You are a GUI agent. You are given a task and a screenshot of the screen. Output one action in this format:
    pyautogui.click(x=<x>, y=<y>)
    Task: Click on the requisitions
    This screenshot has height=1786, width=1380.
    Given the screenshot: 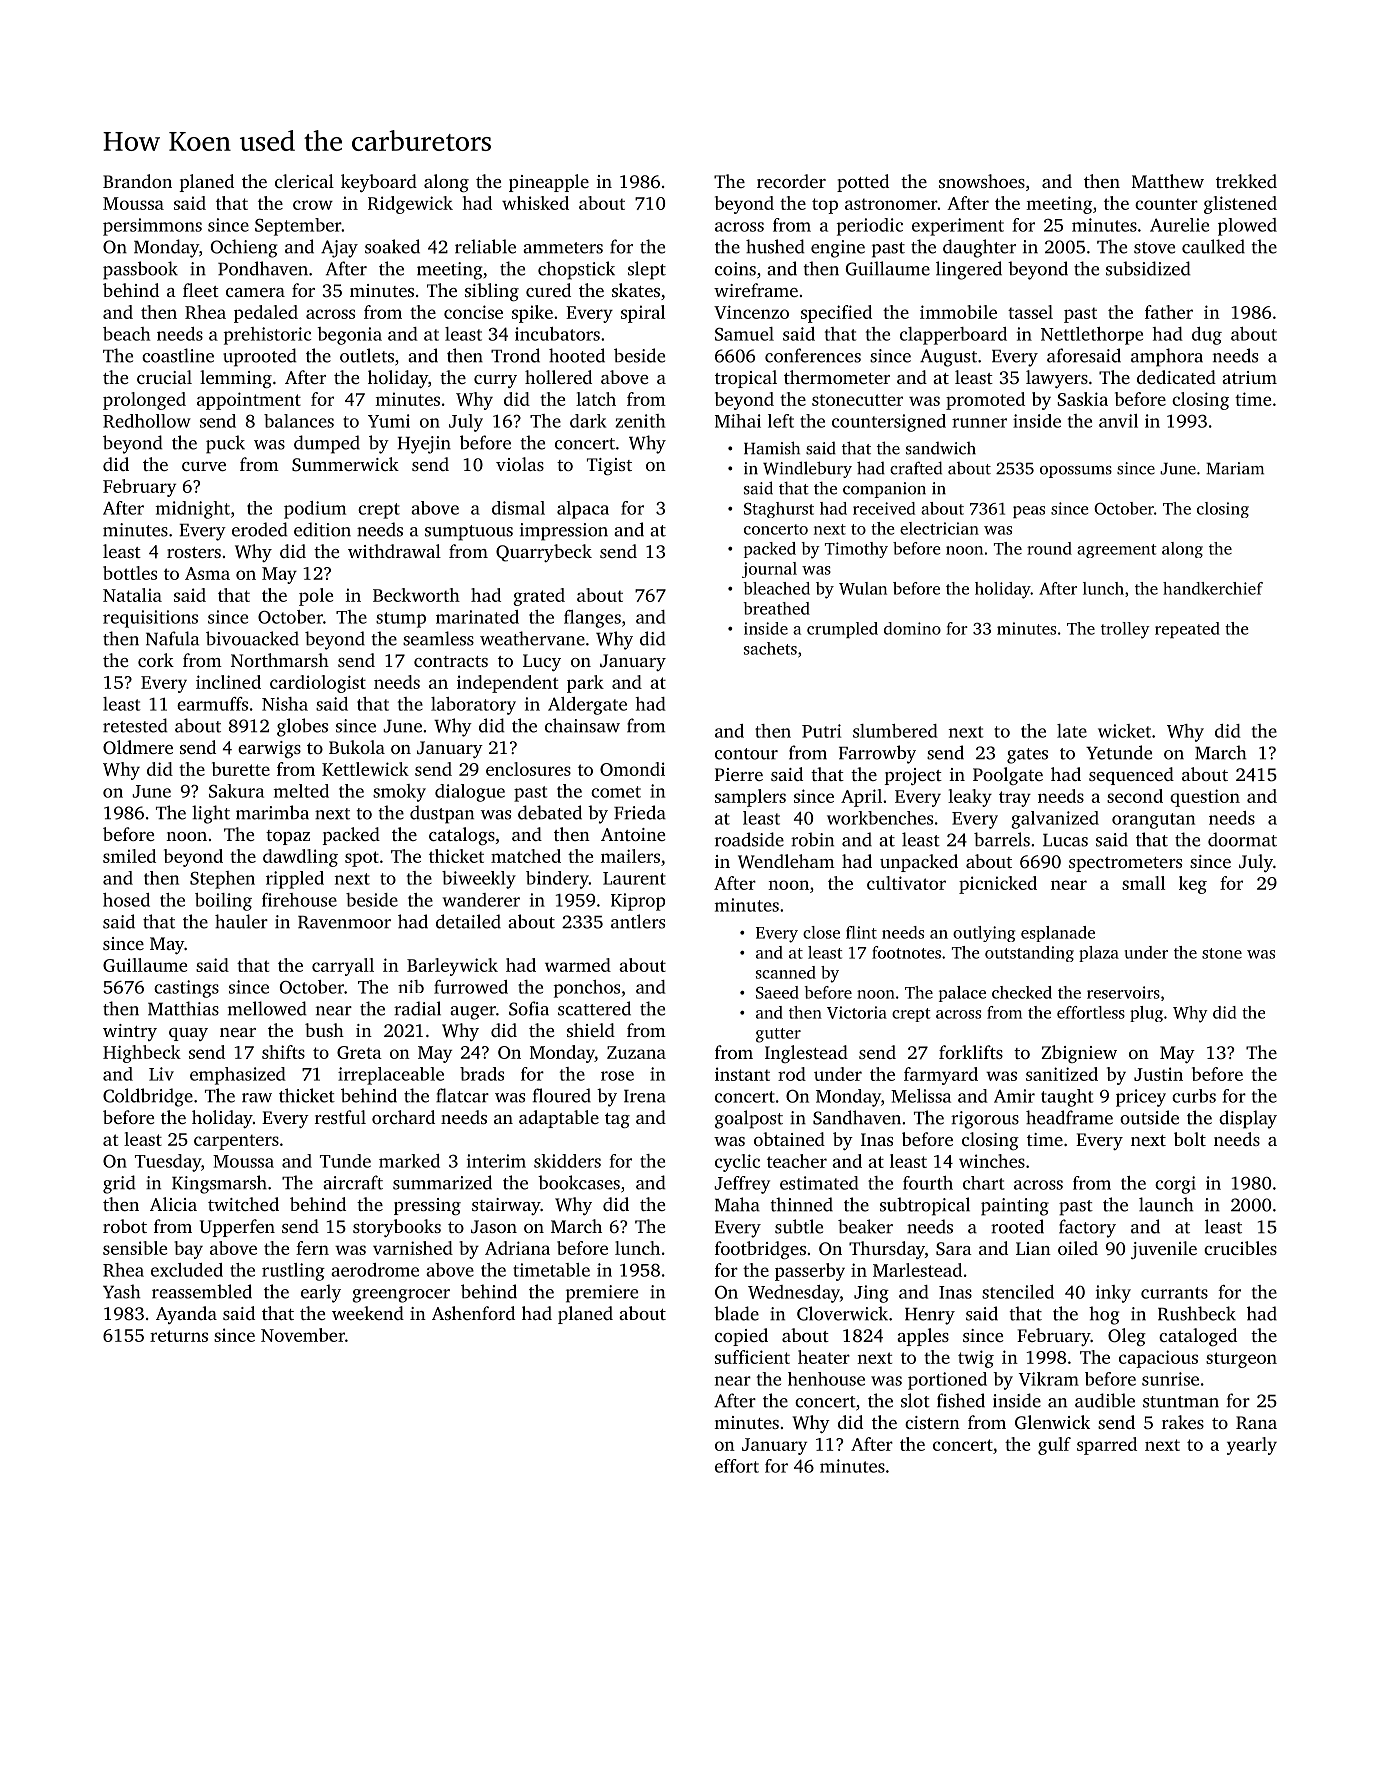 What is the action you would take?
    pyautogui.click(x=150, y=619)
